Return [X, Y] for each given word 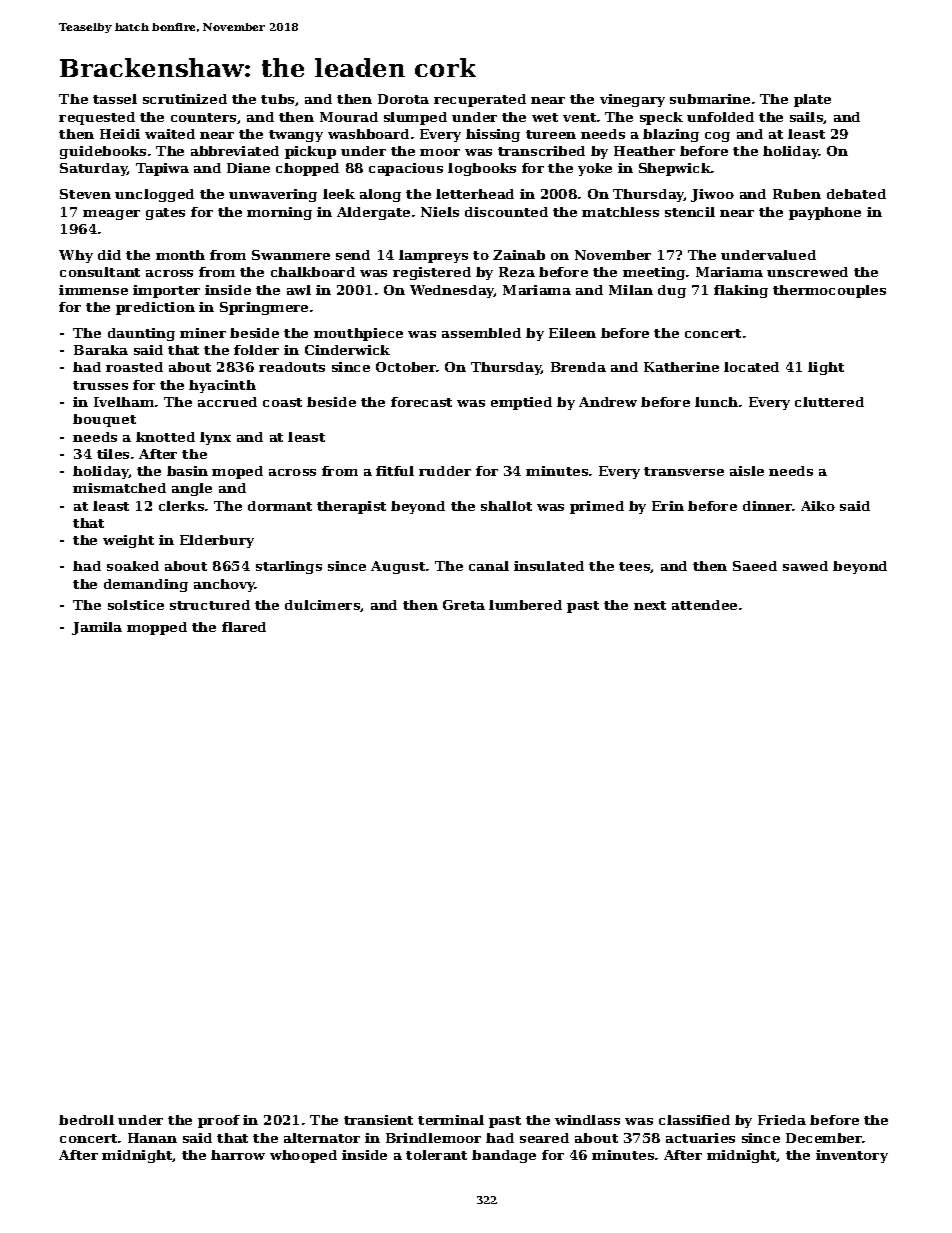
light [826, 368]
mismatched [119, 488]
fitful [395, 471]
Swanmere [291, 255]
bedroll [86, 1120]
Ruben [797, 194]
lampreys [433, 256]
